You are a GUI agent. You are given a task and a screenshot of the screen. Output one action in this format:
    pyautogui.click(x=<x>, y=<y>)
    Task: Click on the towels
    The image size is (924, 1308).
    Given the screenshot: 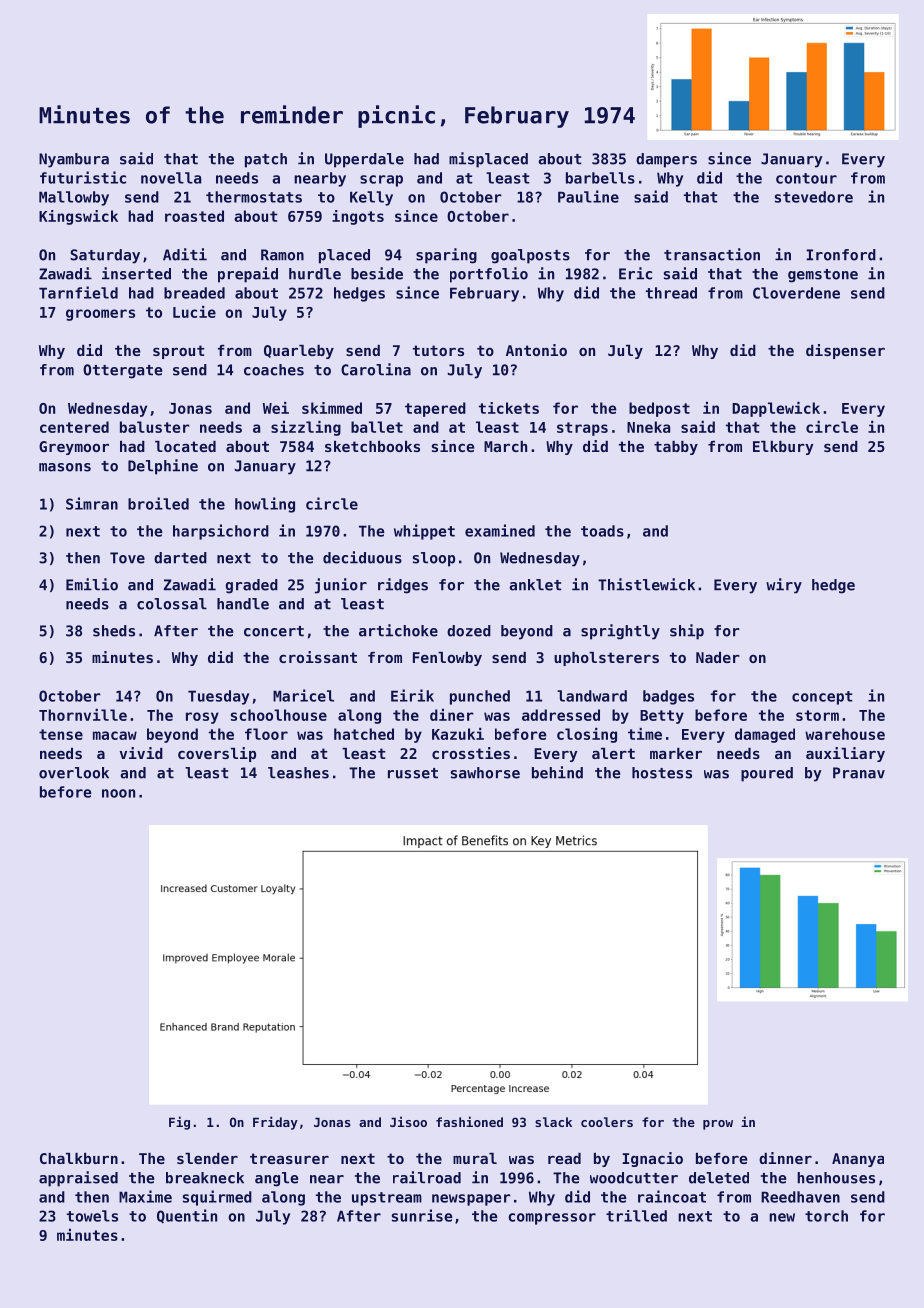 What is the action you would take?
    pyautogui.click(x=92, y=1216)
